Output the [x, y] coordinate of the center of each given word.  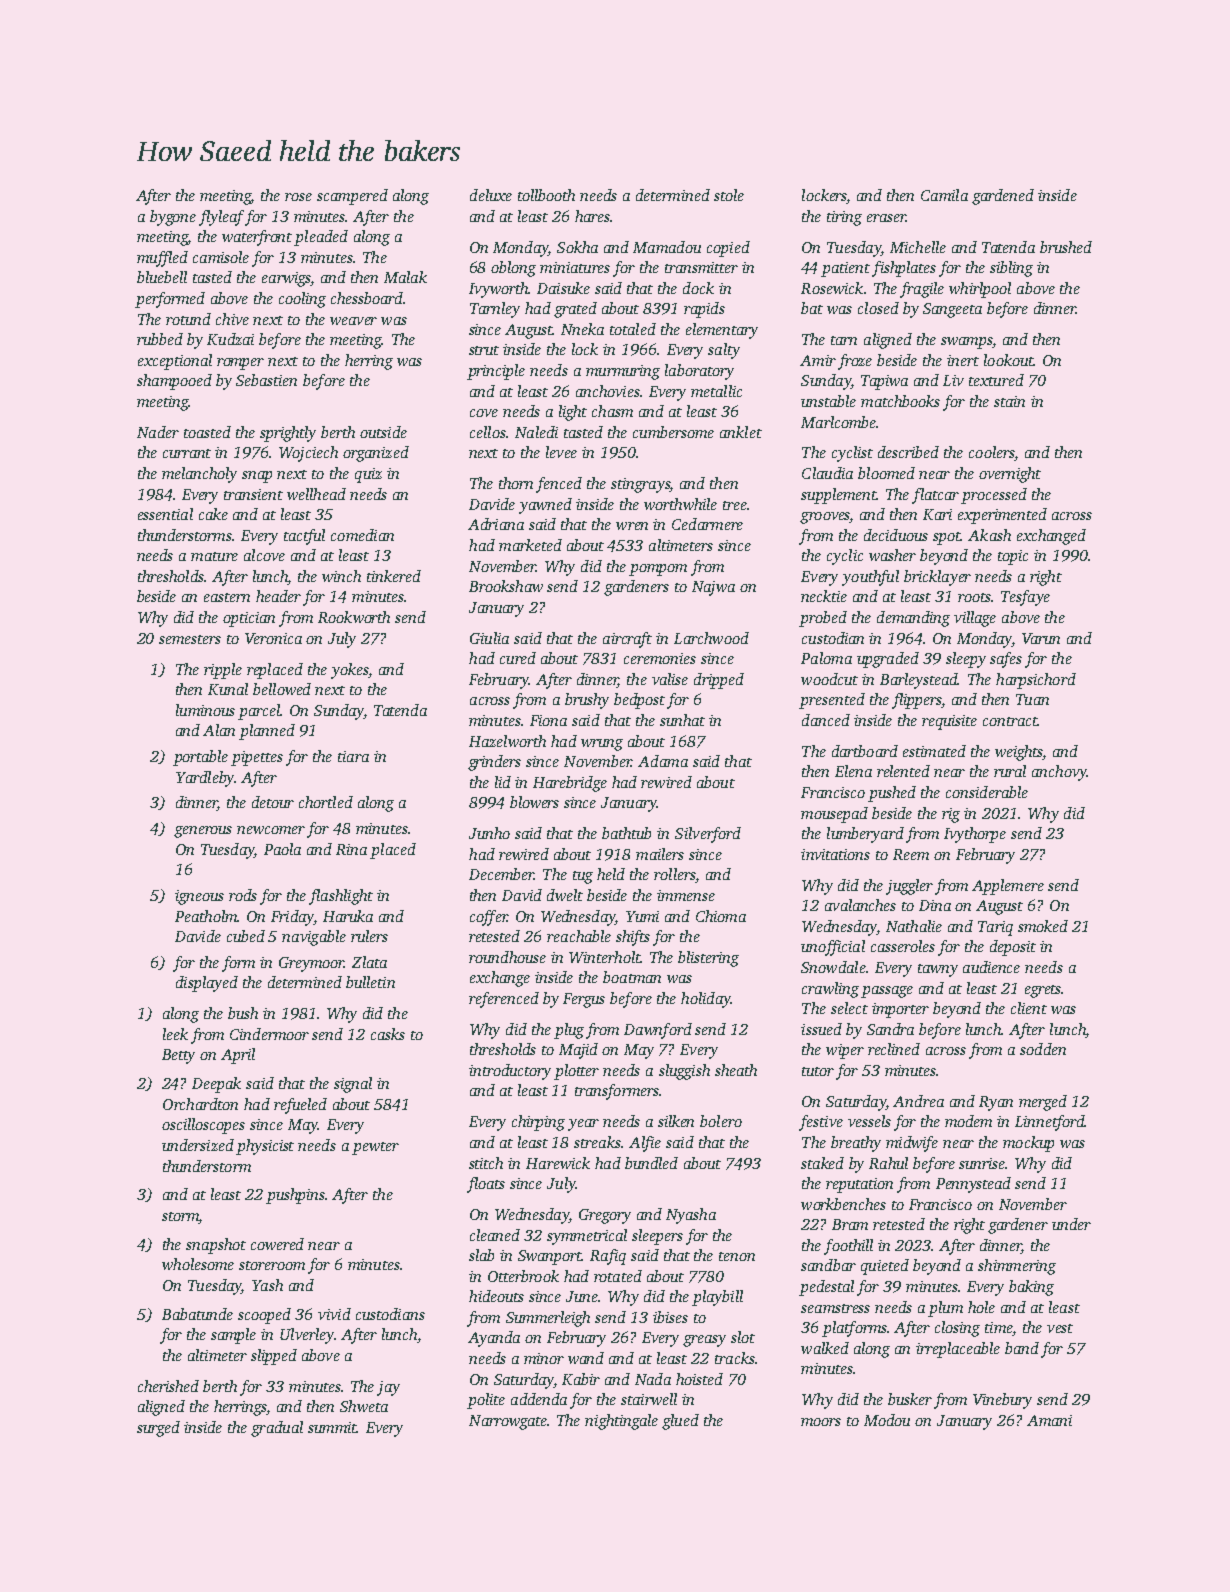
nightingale [621, 1422]
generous [203, 832]
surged [158, 1429]
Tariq [995, 928]
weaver [353, 321]
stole [729, 195]
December [501, 874]
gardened [1003, 197]
